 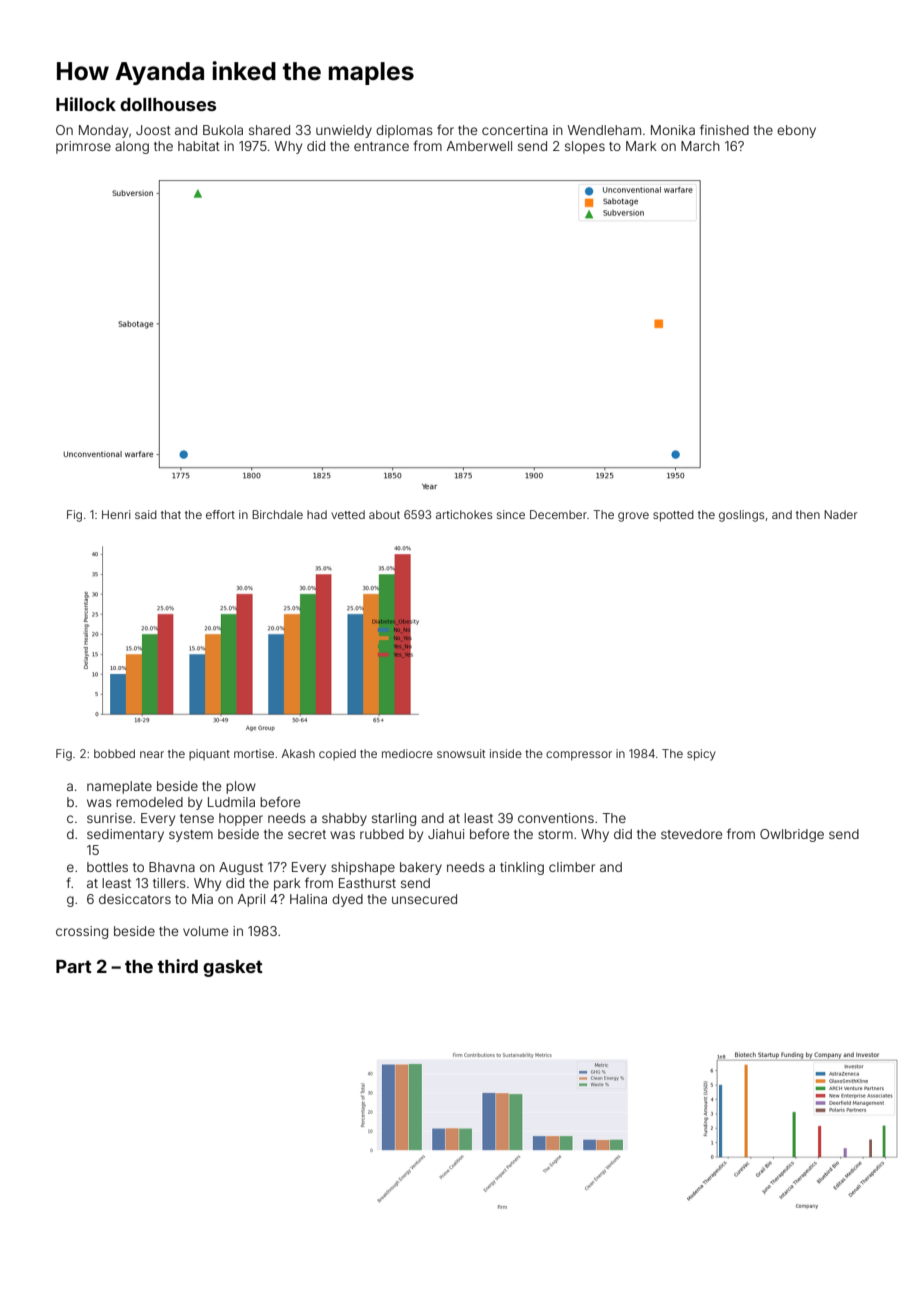 What do you see at coordinates (741, 516) in the screenshot?
I see `goslings` at bounding box center [741, 516].
